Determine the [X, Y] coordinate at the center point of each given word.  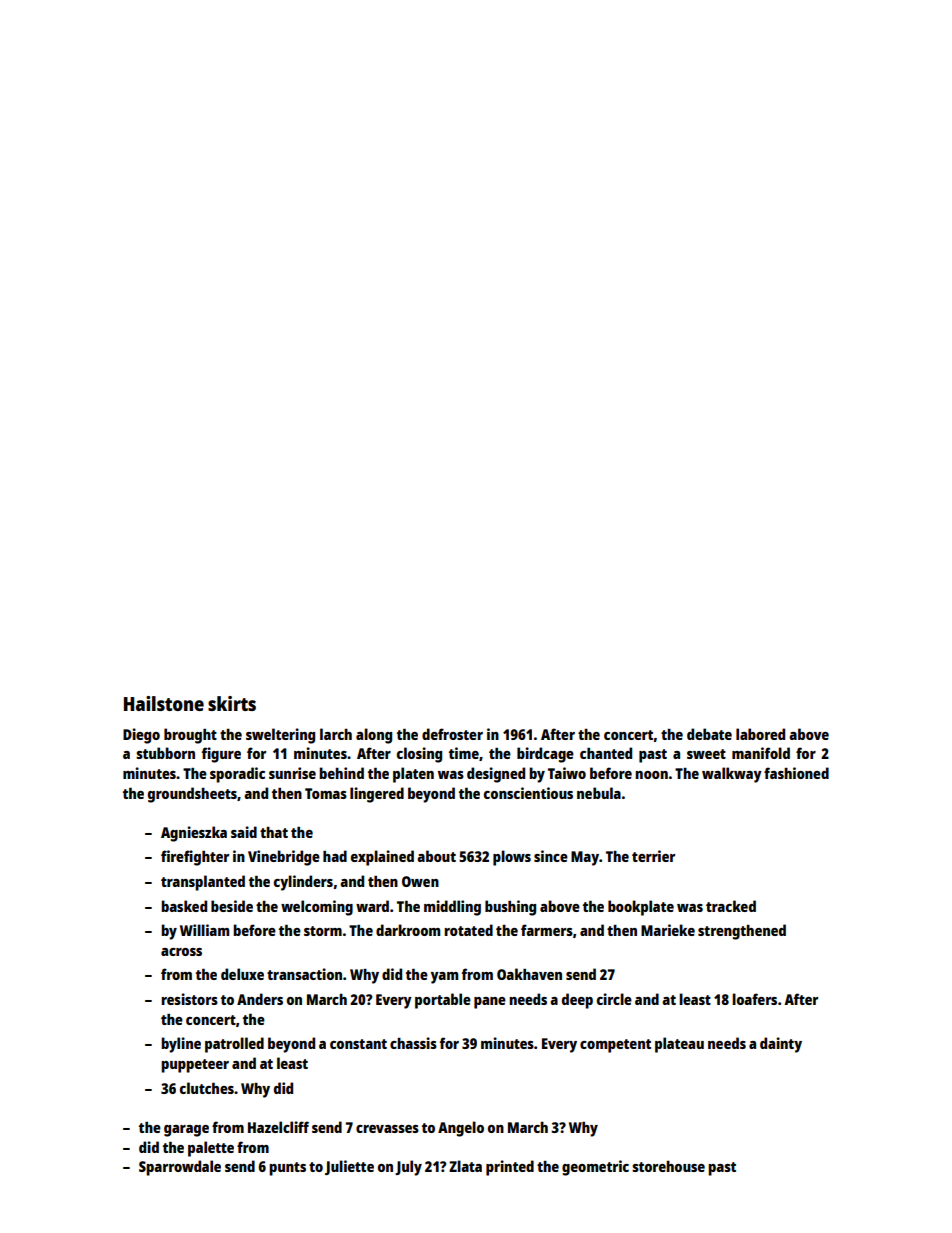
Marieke [668, 930]
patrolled [234, 1045]
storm [323, 931]
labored [760, 734]
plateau [679, 1045]
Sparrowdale [180, 1168]
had [335, 856]
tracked [731, 906]
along [374, 736]
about [436, 856]
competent [615, 1046]
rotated [468, 930]
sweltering [280, 736]
